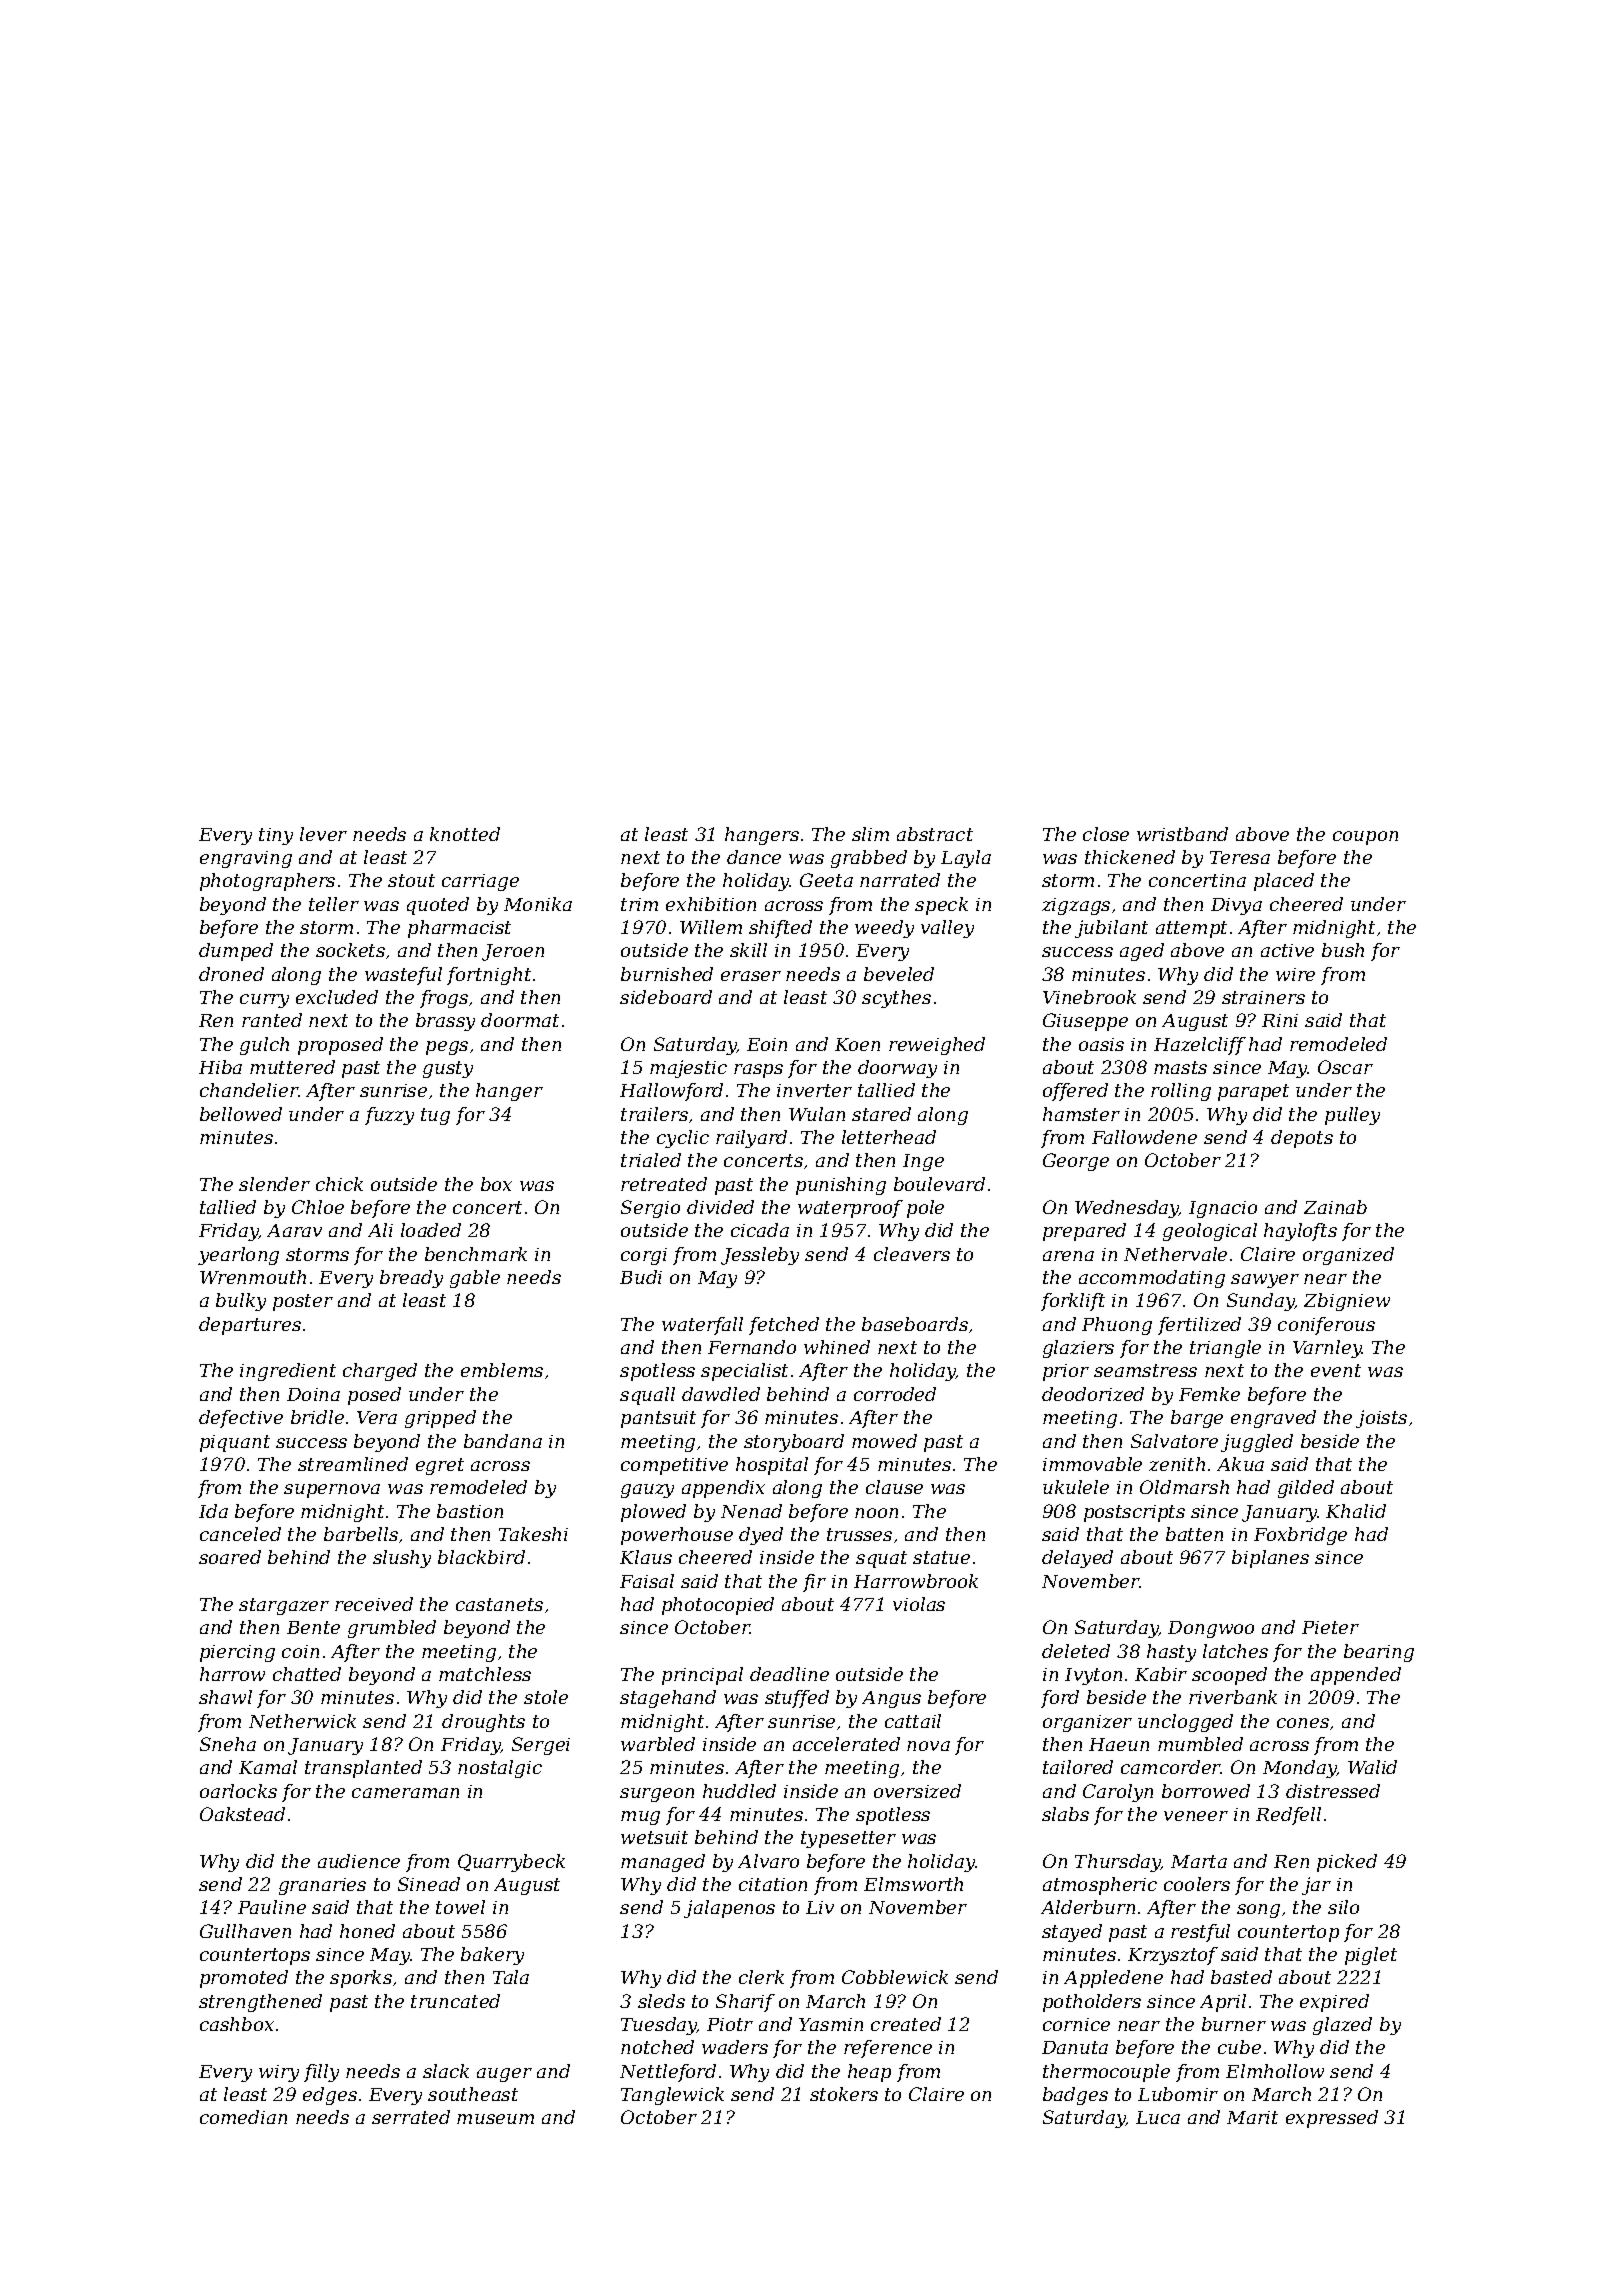  I want to click on matchless, so click(485, 1674).
